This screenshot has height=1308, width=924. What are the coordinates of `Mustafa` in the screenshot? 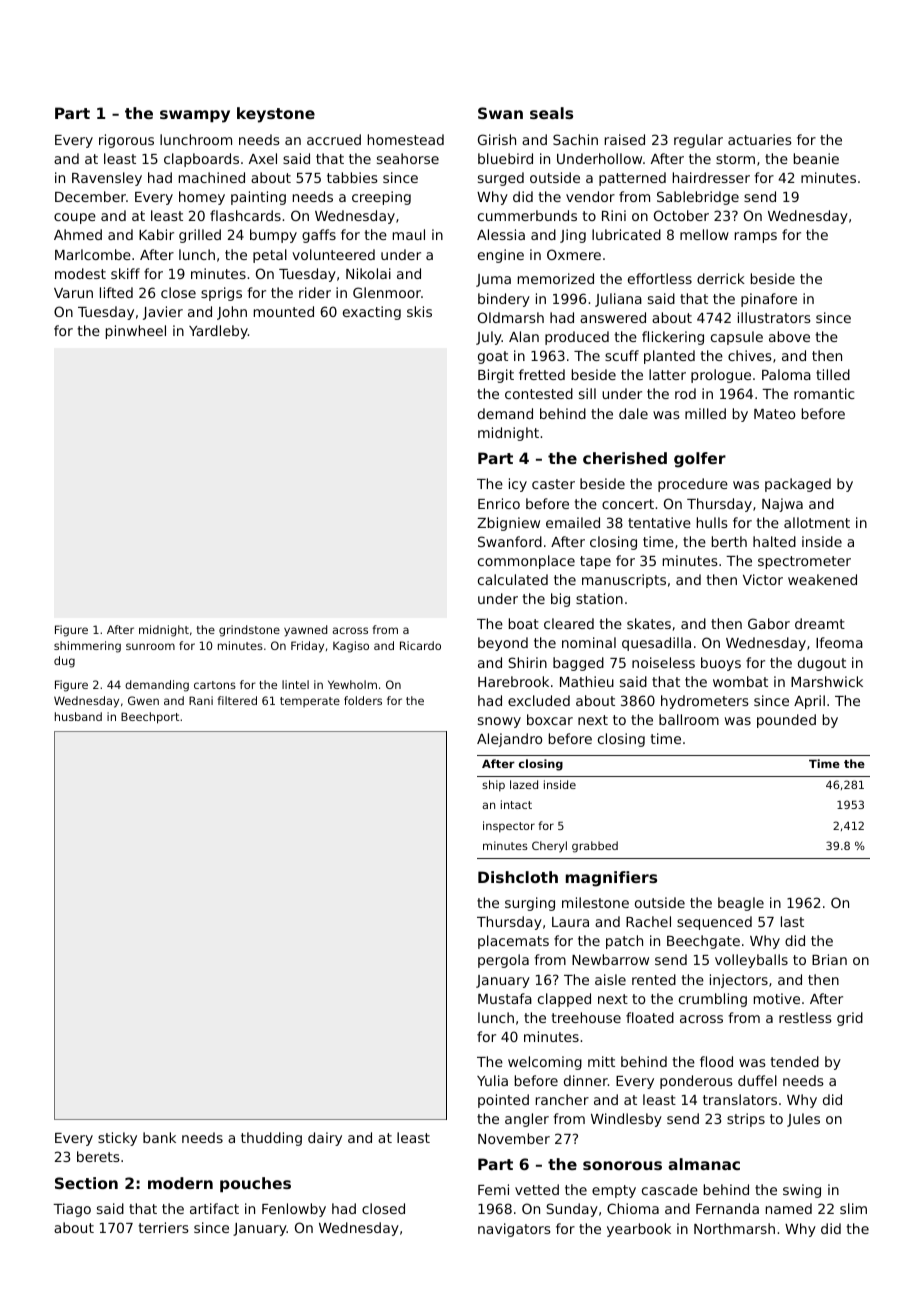 It's located at (505, 998).
